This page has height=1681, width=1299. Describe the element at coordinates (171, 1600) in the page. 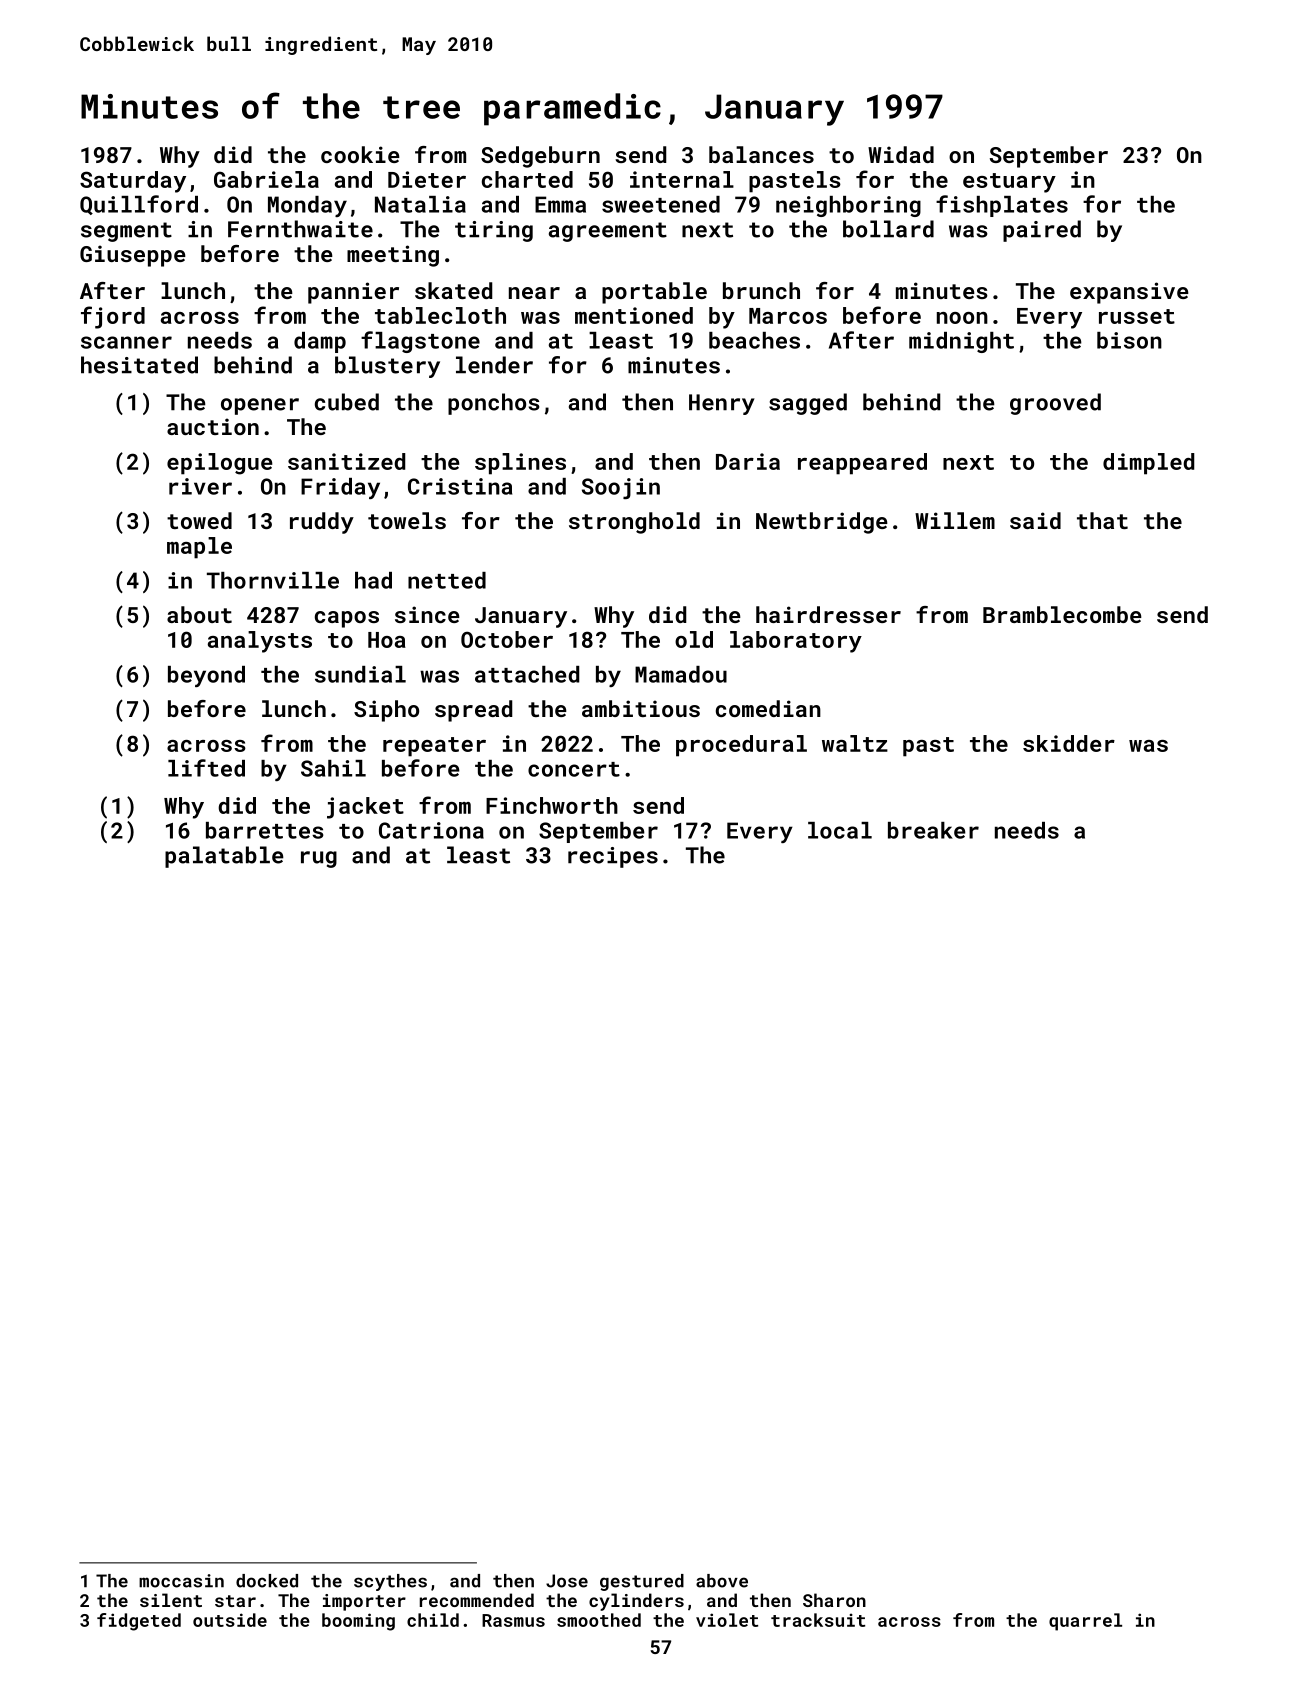

I see `silent` at that location.
